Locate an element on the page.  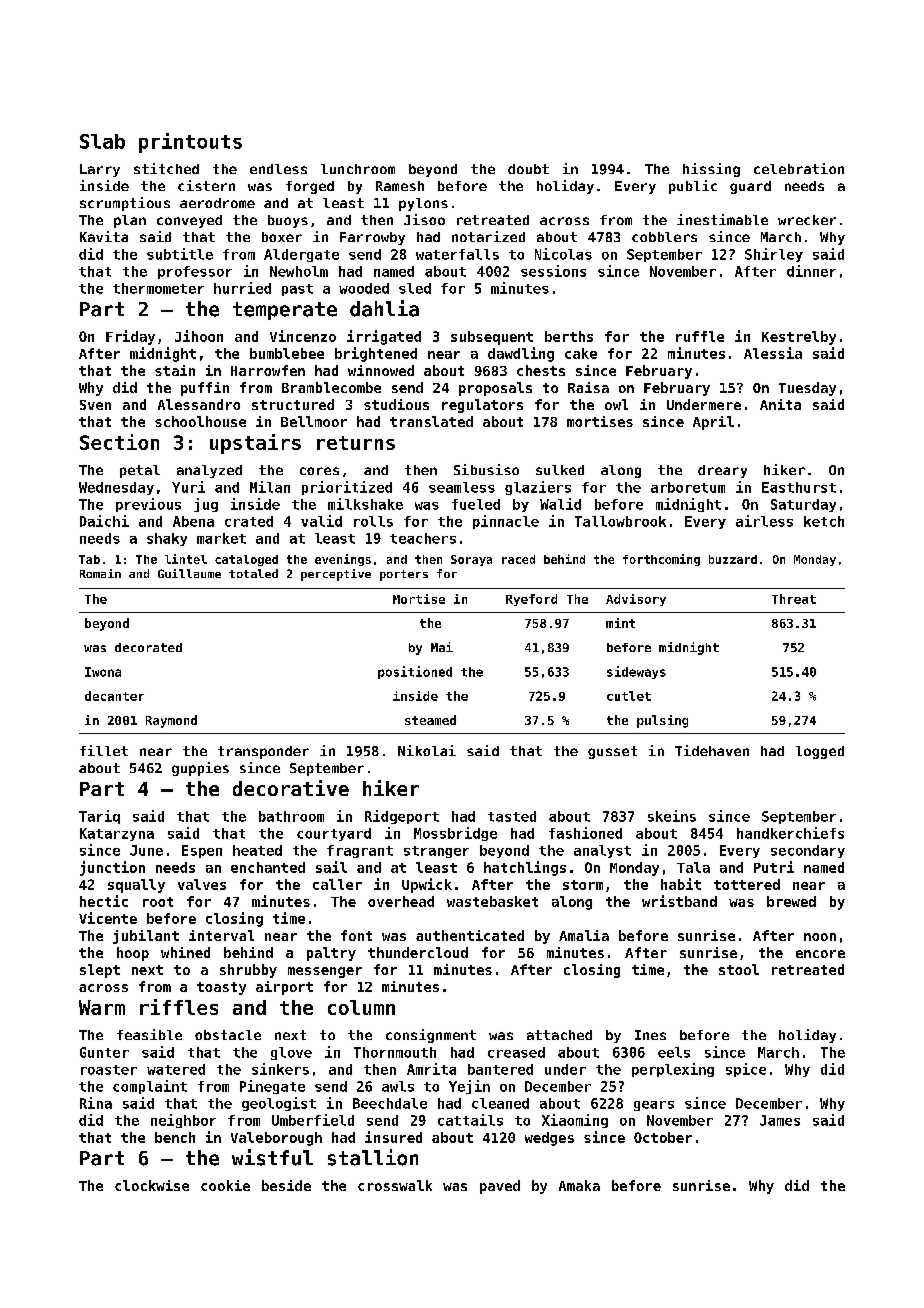
petal is located at coordinates (140, 471).
